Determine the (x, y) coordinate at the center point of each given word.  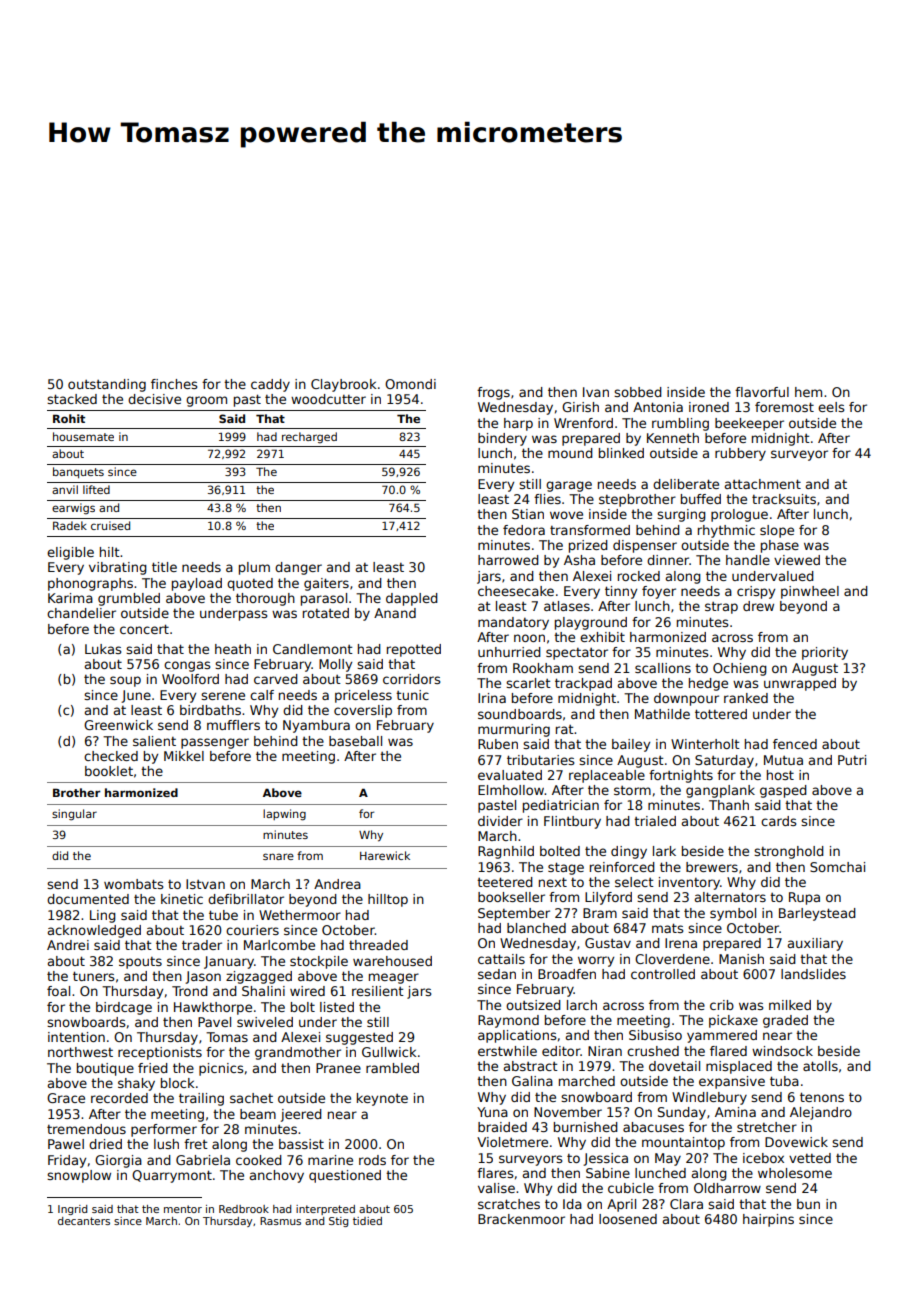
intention (76, 1037)
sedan (497, 974)
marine (330, 1160)
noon (529, 638)
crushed (653, 1051)
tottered (721, 714)
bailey (631, 745)
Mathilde (662, 714)
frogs (493, 393)
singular (74, 815)
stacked (72, 399)
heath (233, 649)
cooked (259, 1160)
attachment (763, 484)
